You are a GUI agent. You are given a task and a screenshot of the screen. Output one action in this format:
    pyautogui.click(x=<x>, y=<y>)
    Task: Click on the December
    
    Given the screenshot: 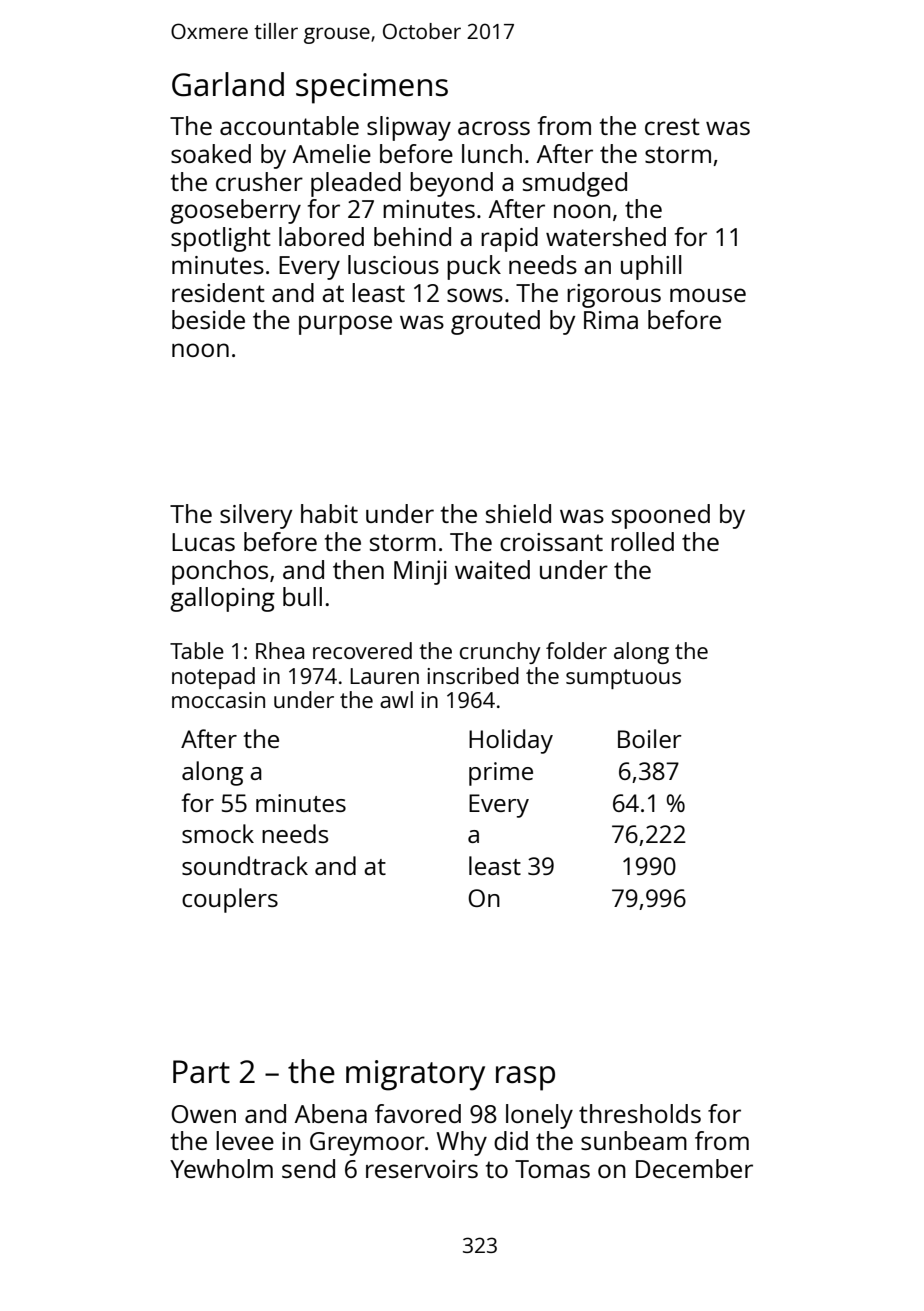 What is the action you would take?
    pyautogui.click(x=694, y=1168)
